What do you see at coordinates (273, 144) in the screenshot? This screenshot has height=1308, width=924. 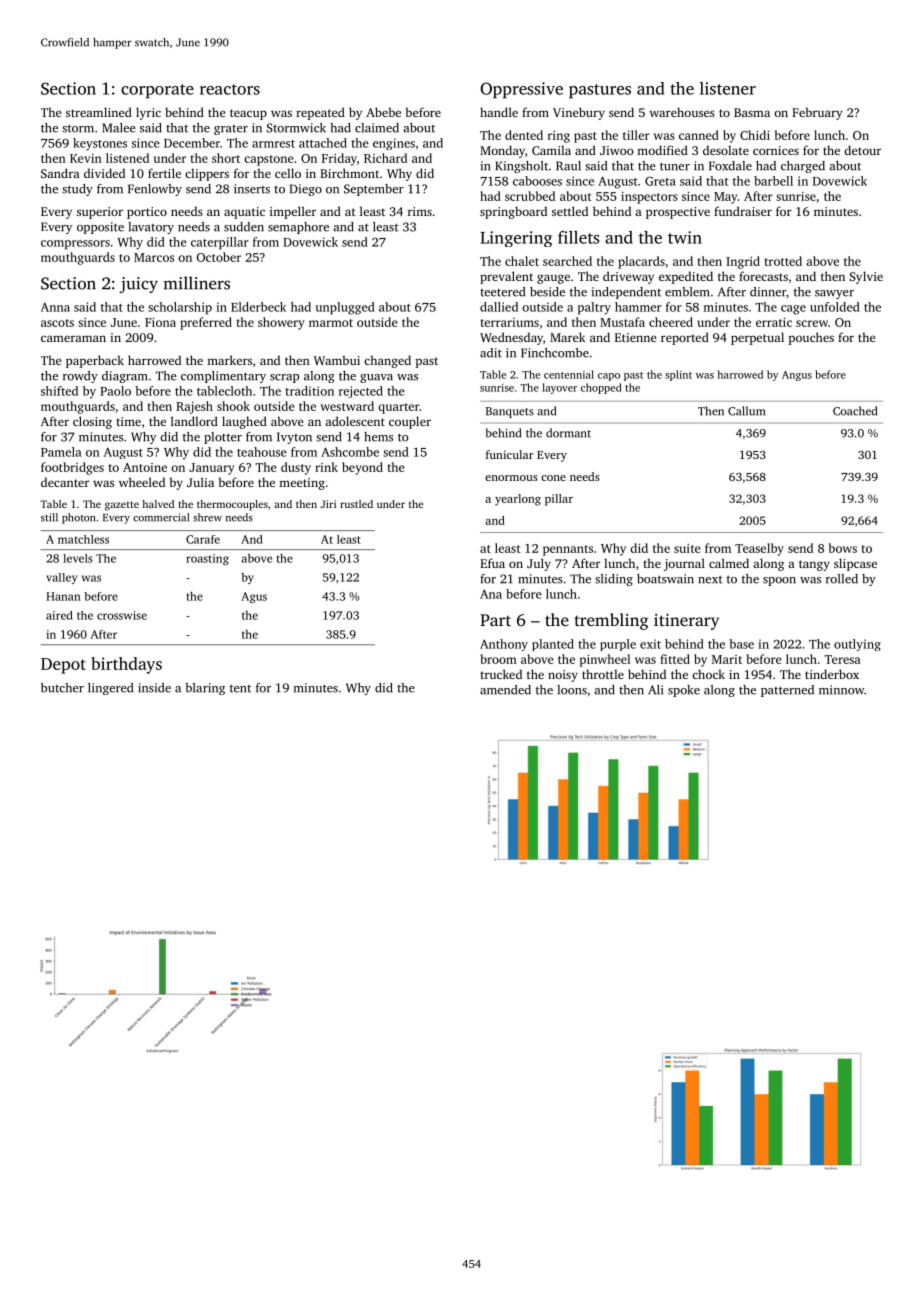 I see `armrest` at bounding box center [273, 144].
